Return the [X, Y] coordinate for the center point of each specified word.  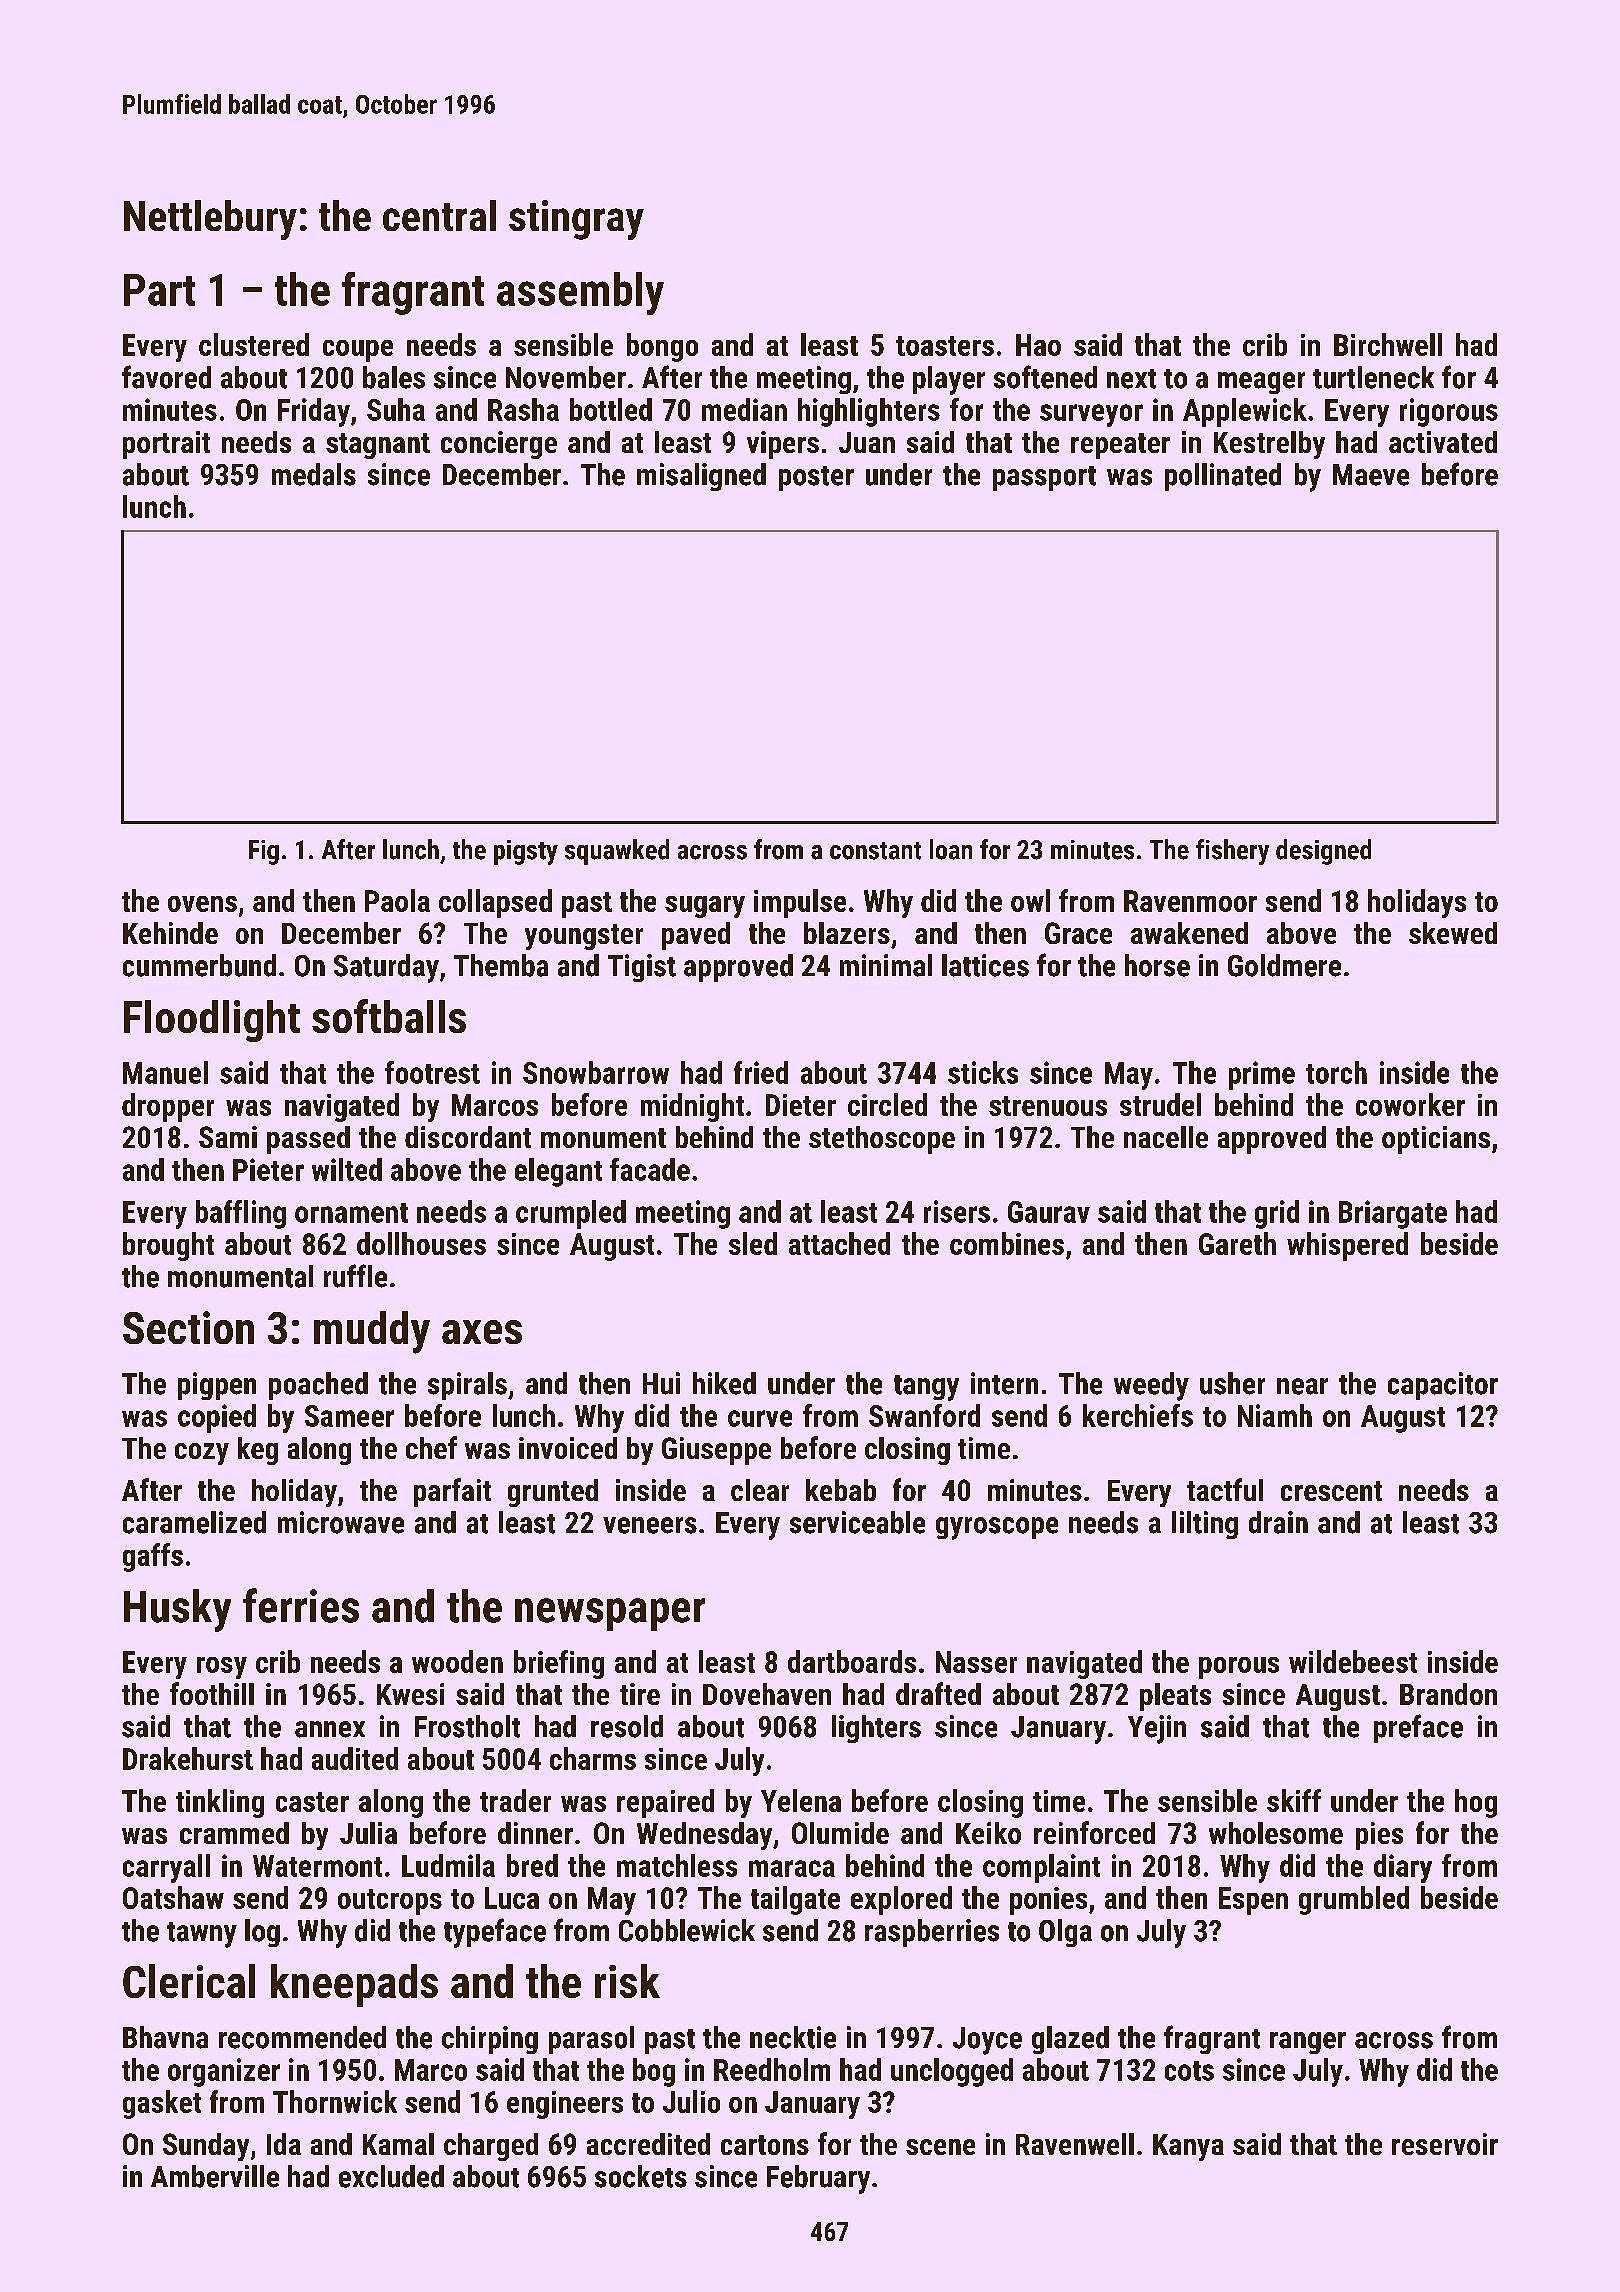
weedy [1151, 1386]
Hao [1038, 345]
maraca [792, 1868]
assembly [580, 293]
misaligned [701, 477]
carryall [166, 1868]
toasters [945, 346]
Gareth [1237, 1243]
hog [1476, 1803]
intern [1004, 1383]
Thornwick [335, 2101]
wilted [347, 1169]
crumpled [571, 1214]
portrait [166, 445]
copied [217, 1418]
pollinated [1223, 477]
